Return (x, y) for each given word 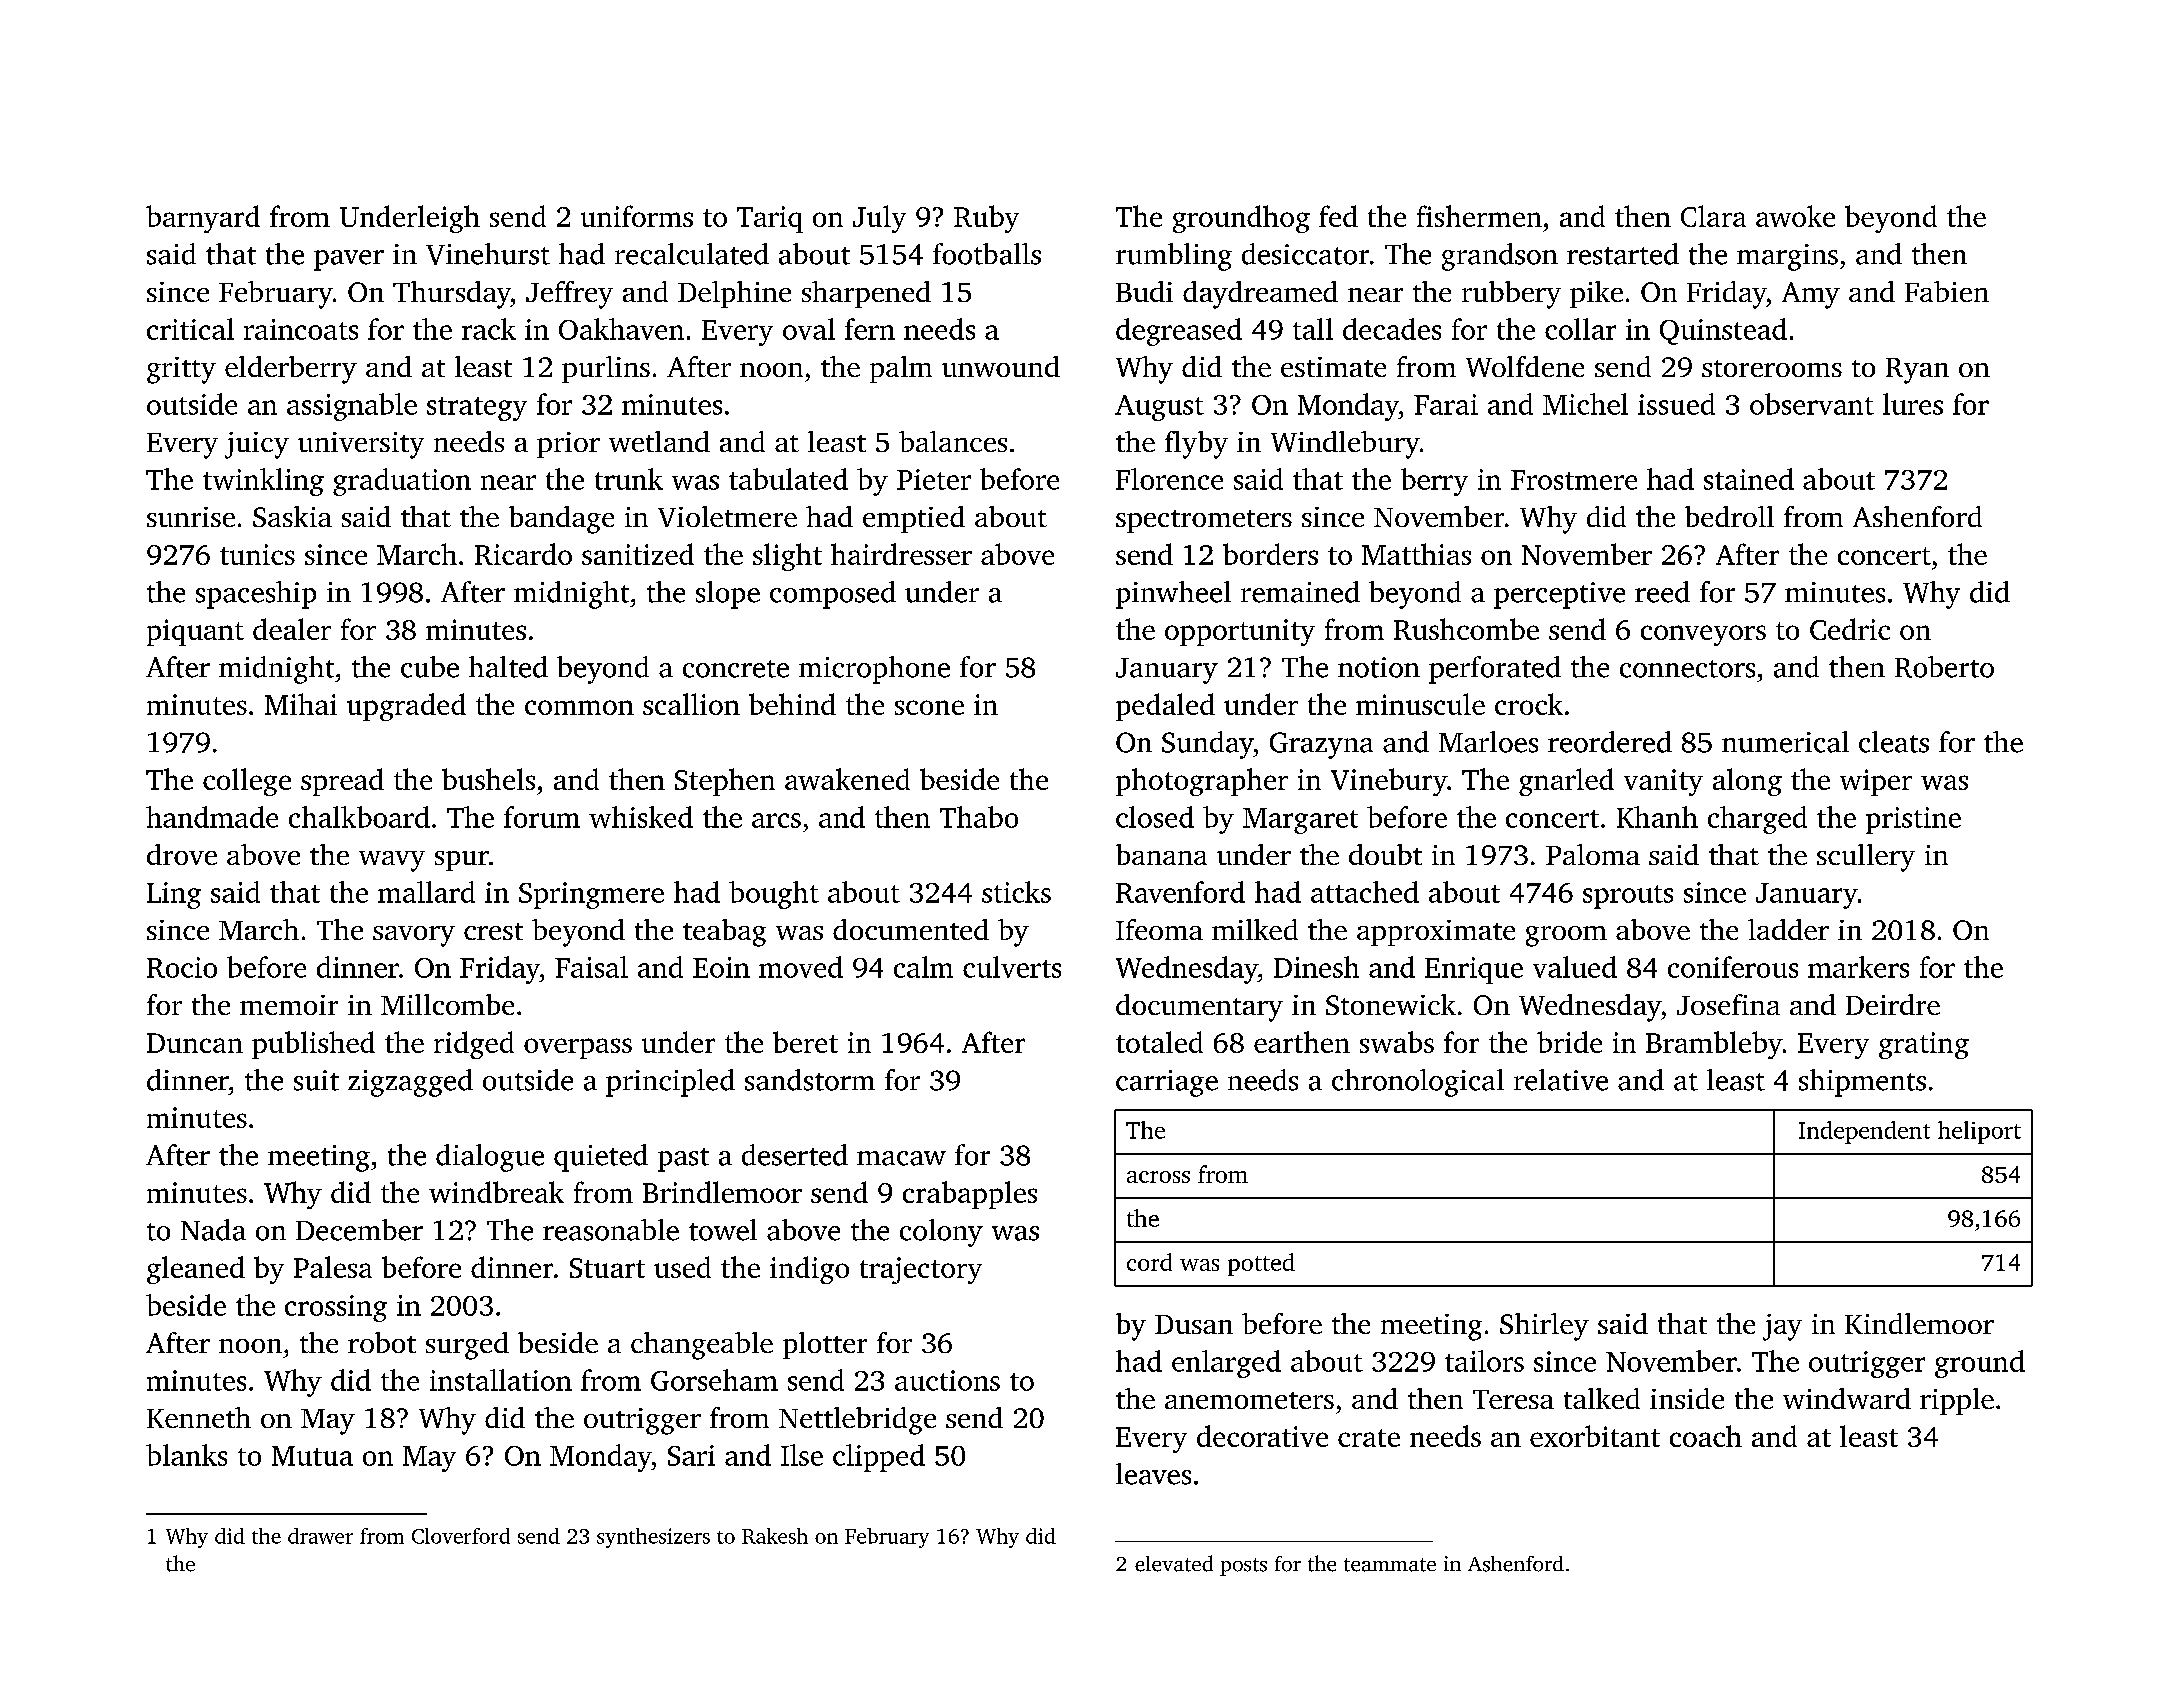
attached (1365, 892)
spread (342, 782)
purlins (606, 369)
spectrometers (1204, 521)
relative (1561, 1080)
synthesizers (653, 1538)
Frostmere (1574, 480)
